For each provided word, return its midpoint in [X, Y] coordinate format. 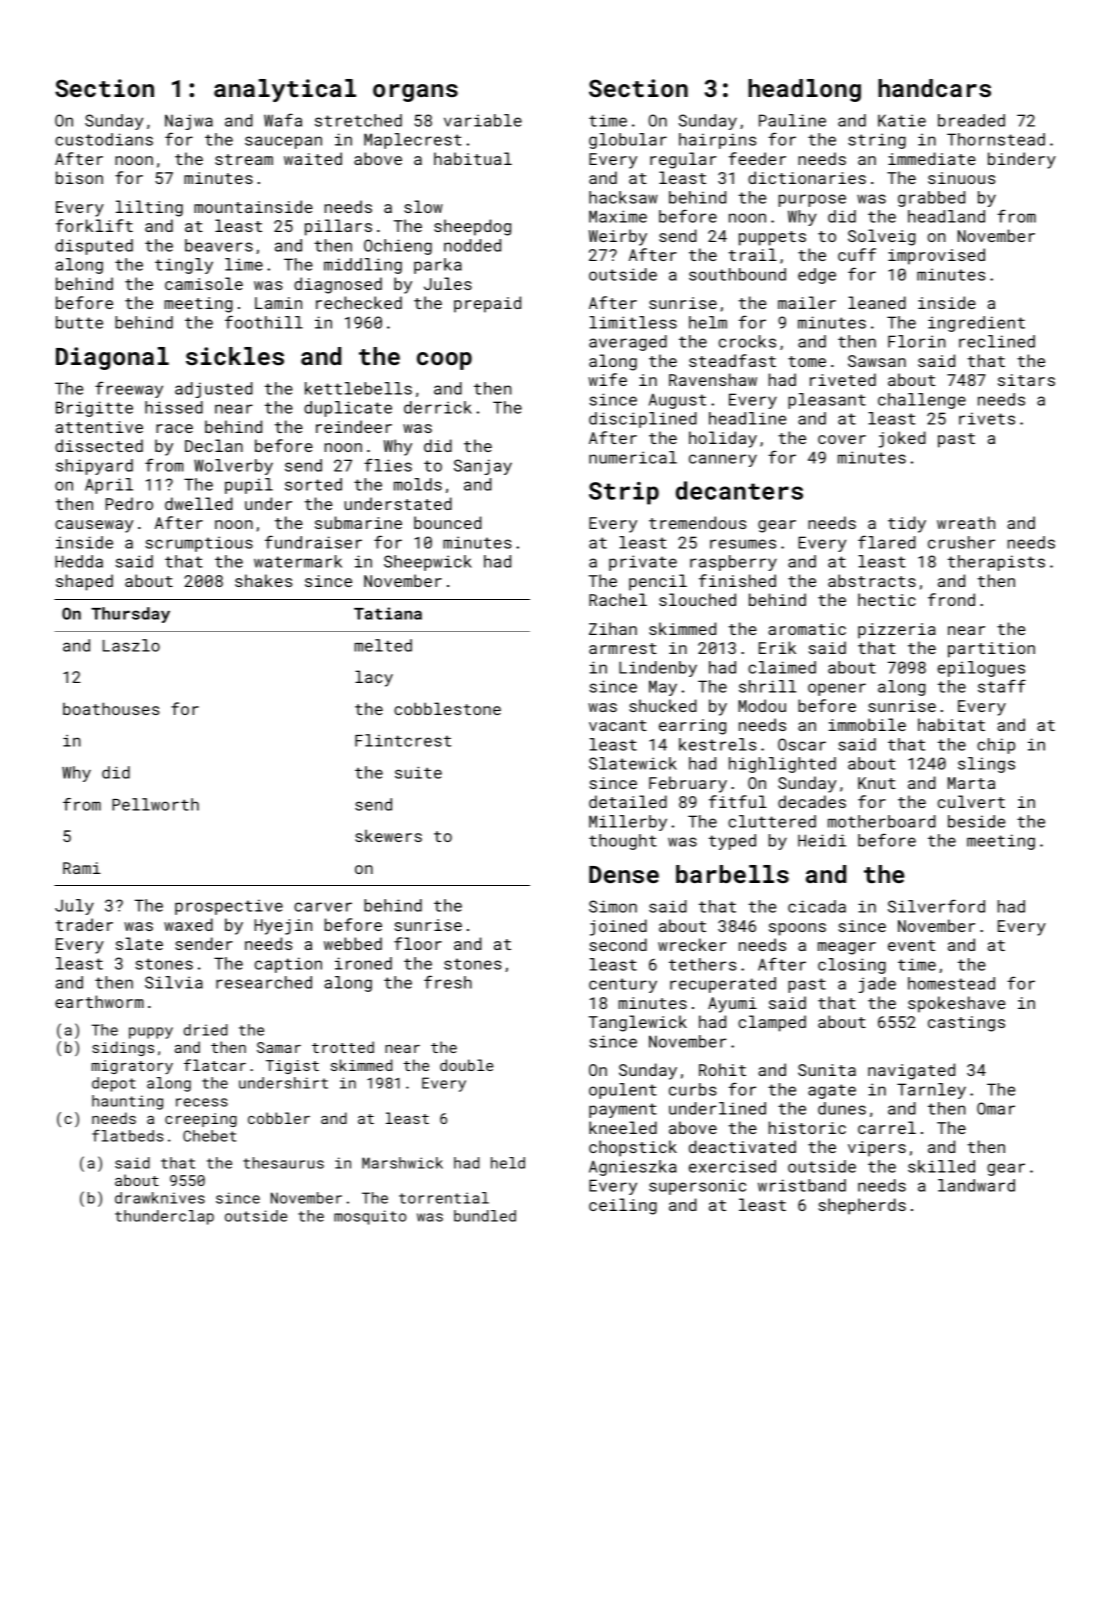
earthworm [99, 1001]
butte [79, 322]
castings [966, 1024]
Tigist [292, 1067]
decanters [739, 490]
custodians [104, 139]
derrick [438, 407]
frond [951, 599]
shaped [84, 582]
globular [628, 141]
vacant [618, 725]
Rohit [722, 1069]
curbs [693, 1089]
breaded [971, 120]
